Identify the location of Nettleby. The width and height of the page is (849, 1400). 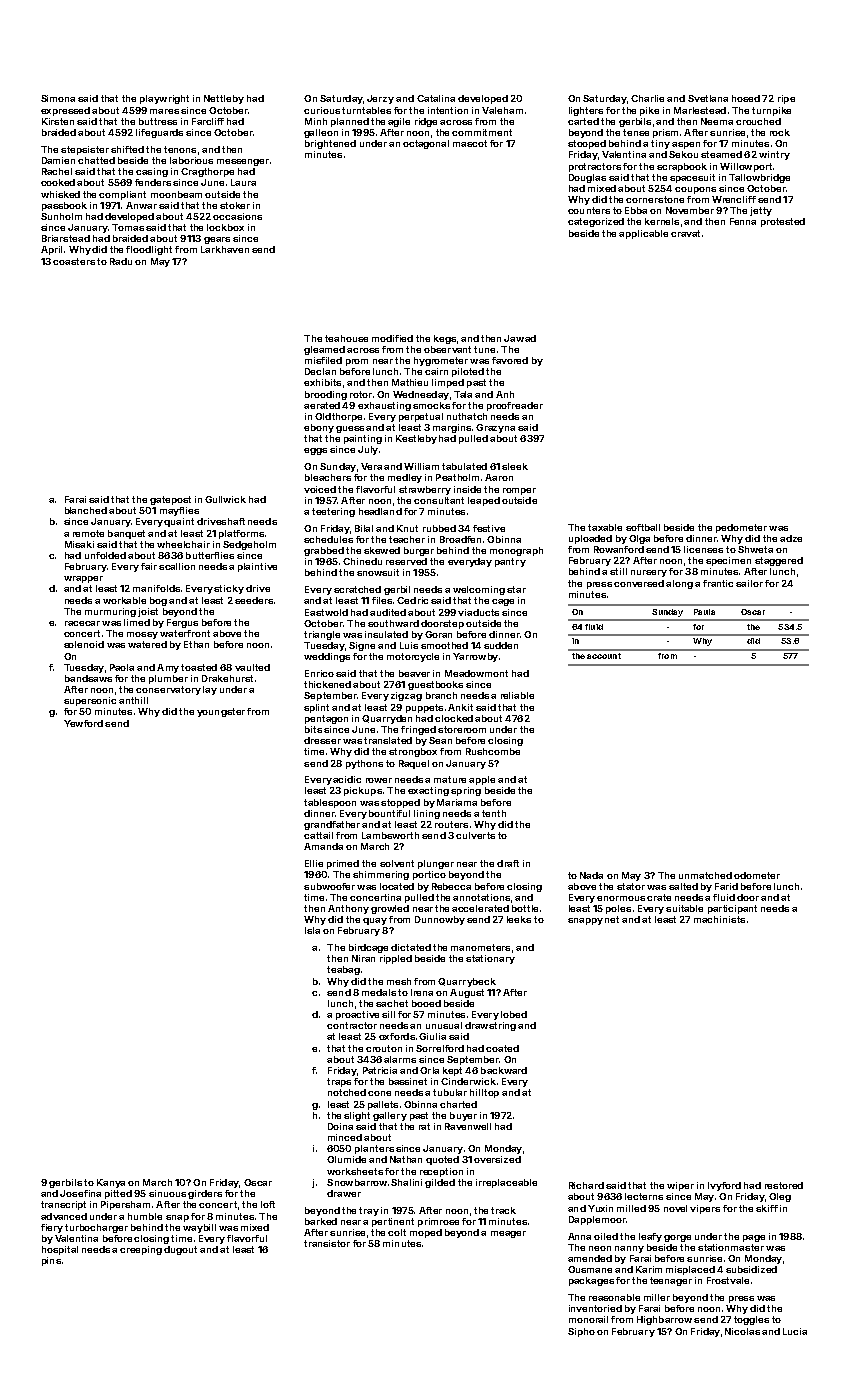
(224, 99).
